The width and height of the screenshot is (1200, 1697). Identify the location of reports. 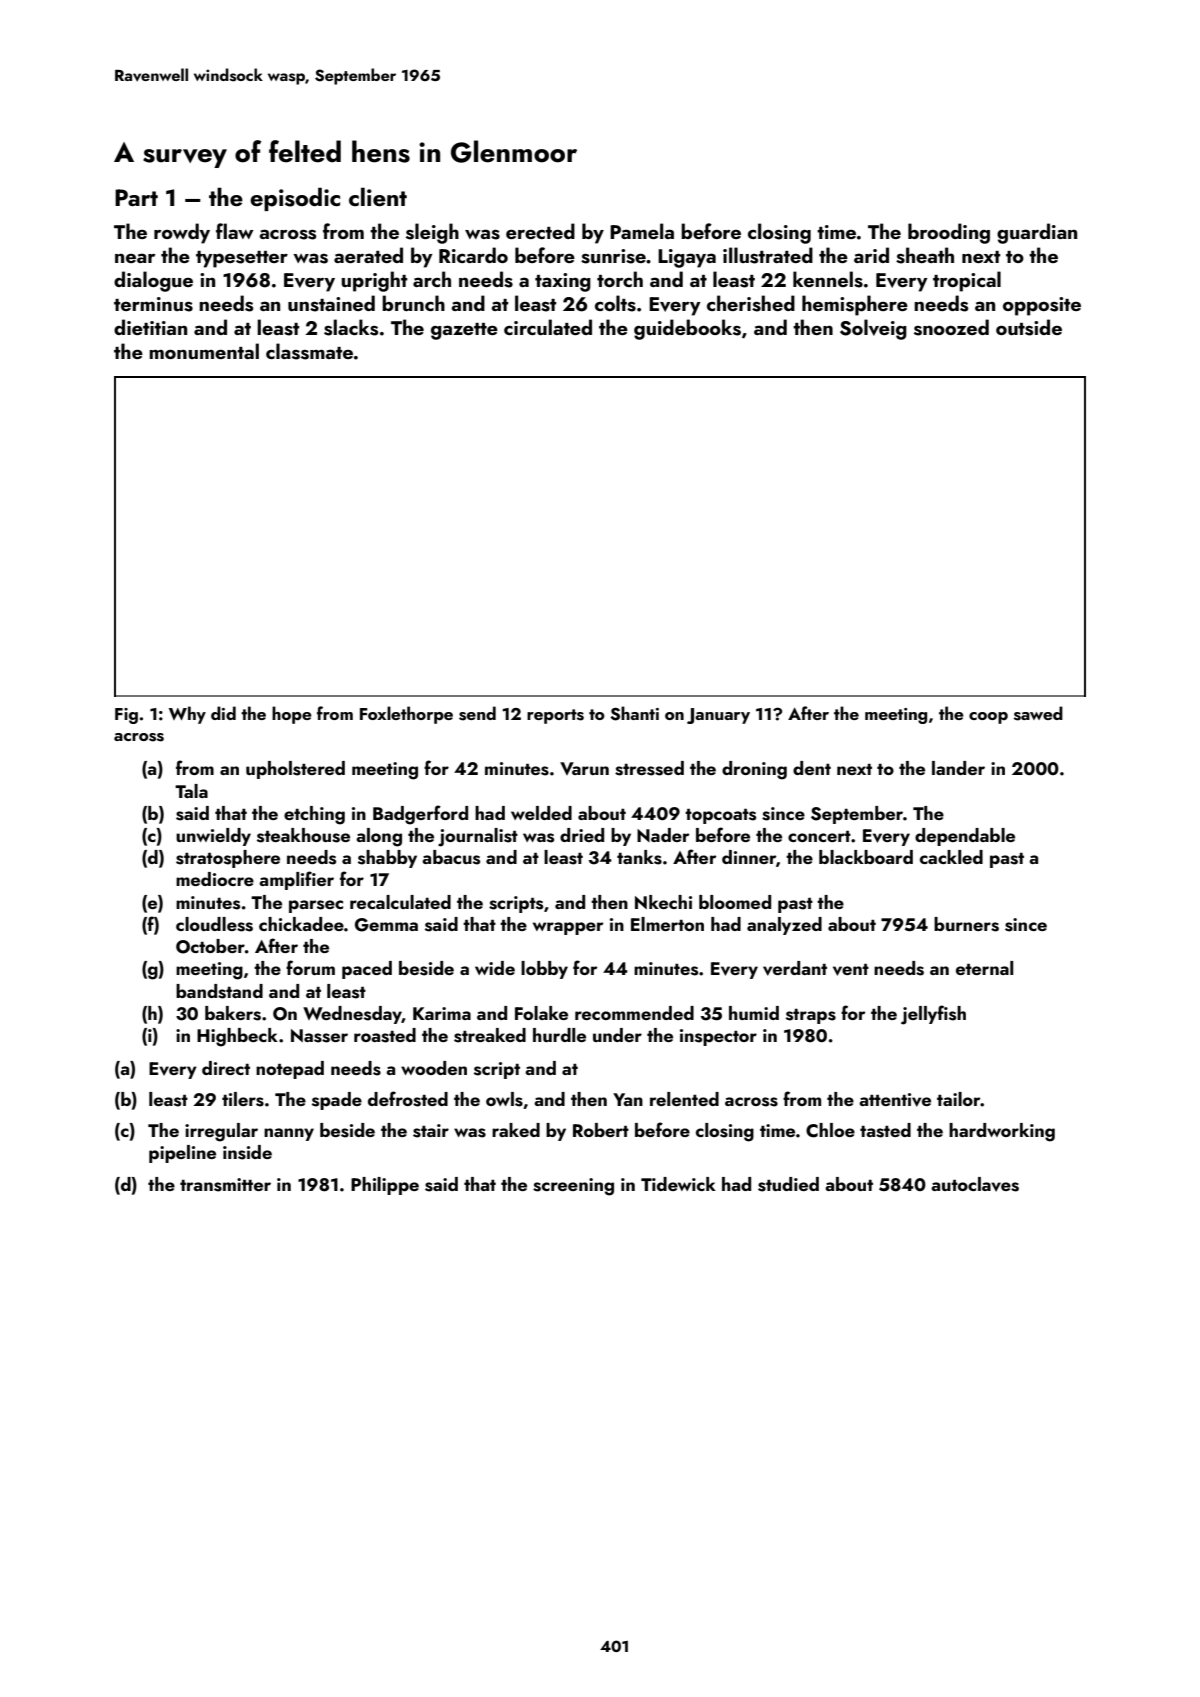
(555, 716).
